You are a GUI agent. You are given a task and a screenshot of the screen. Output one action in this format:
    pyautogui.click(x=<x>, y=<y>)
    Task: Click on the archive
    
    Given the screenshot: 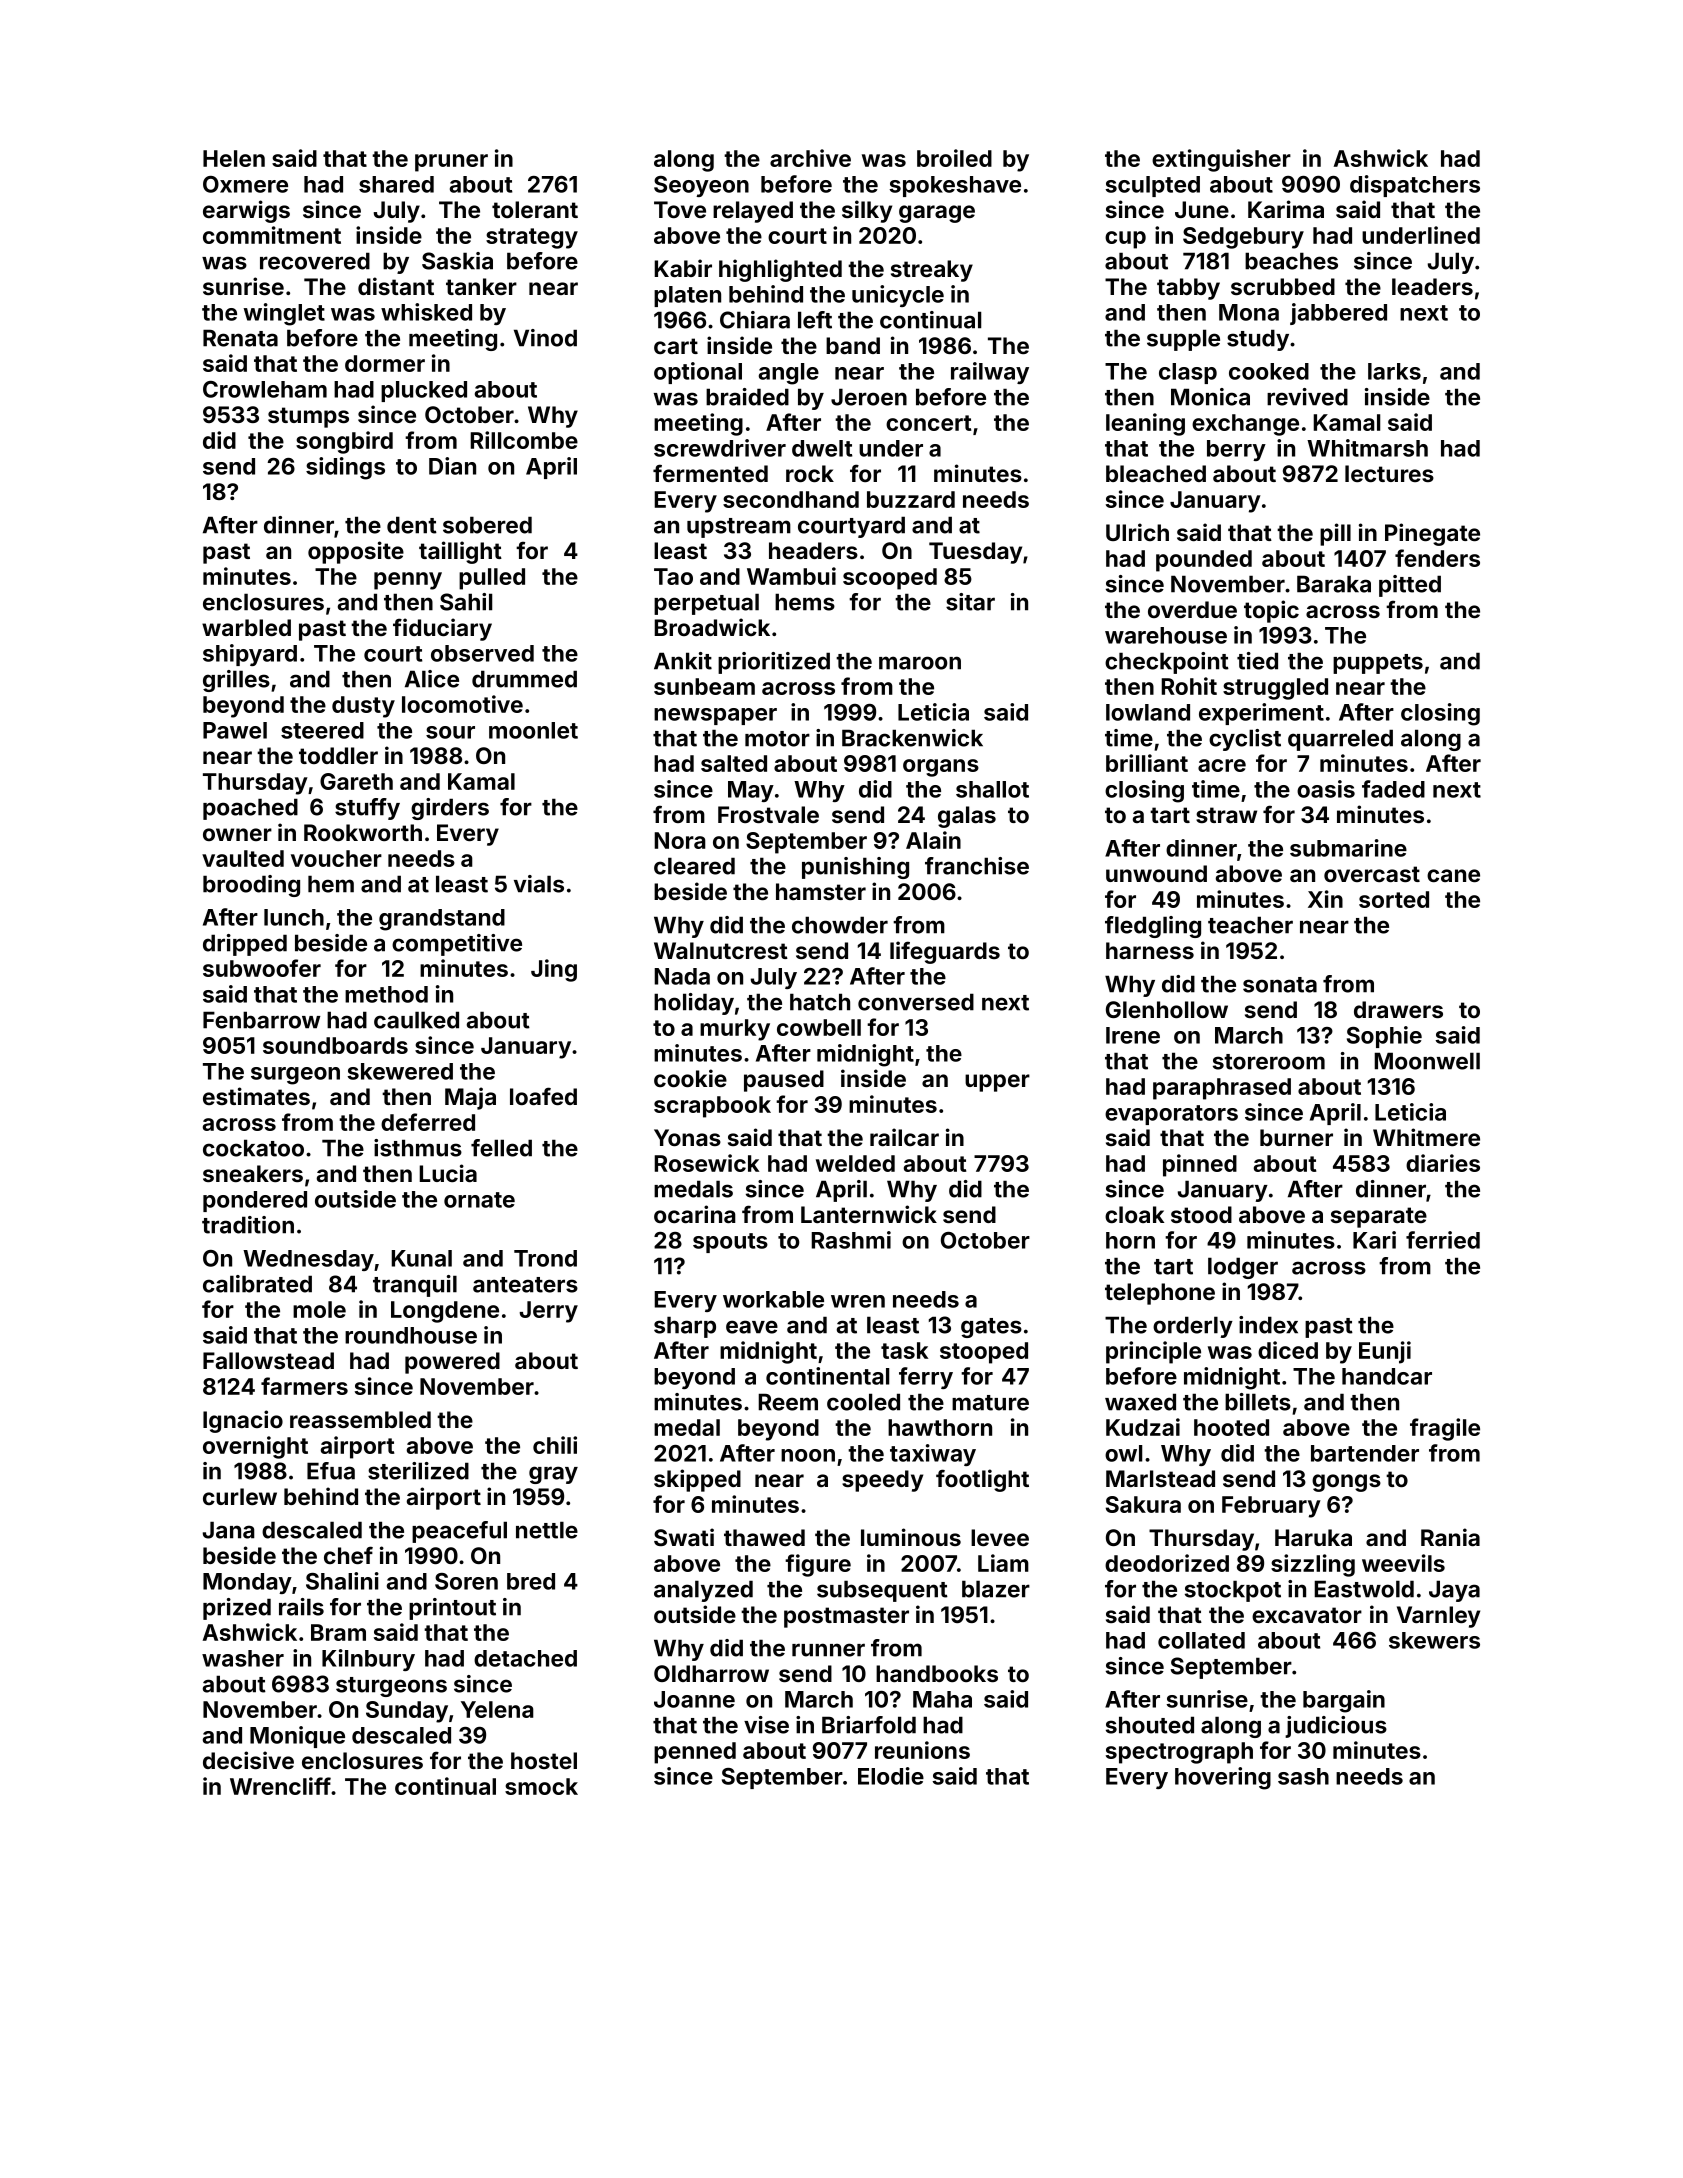 What is the action you would take?
    pyautogui.click(x=810, y=158)
